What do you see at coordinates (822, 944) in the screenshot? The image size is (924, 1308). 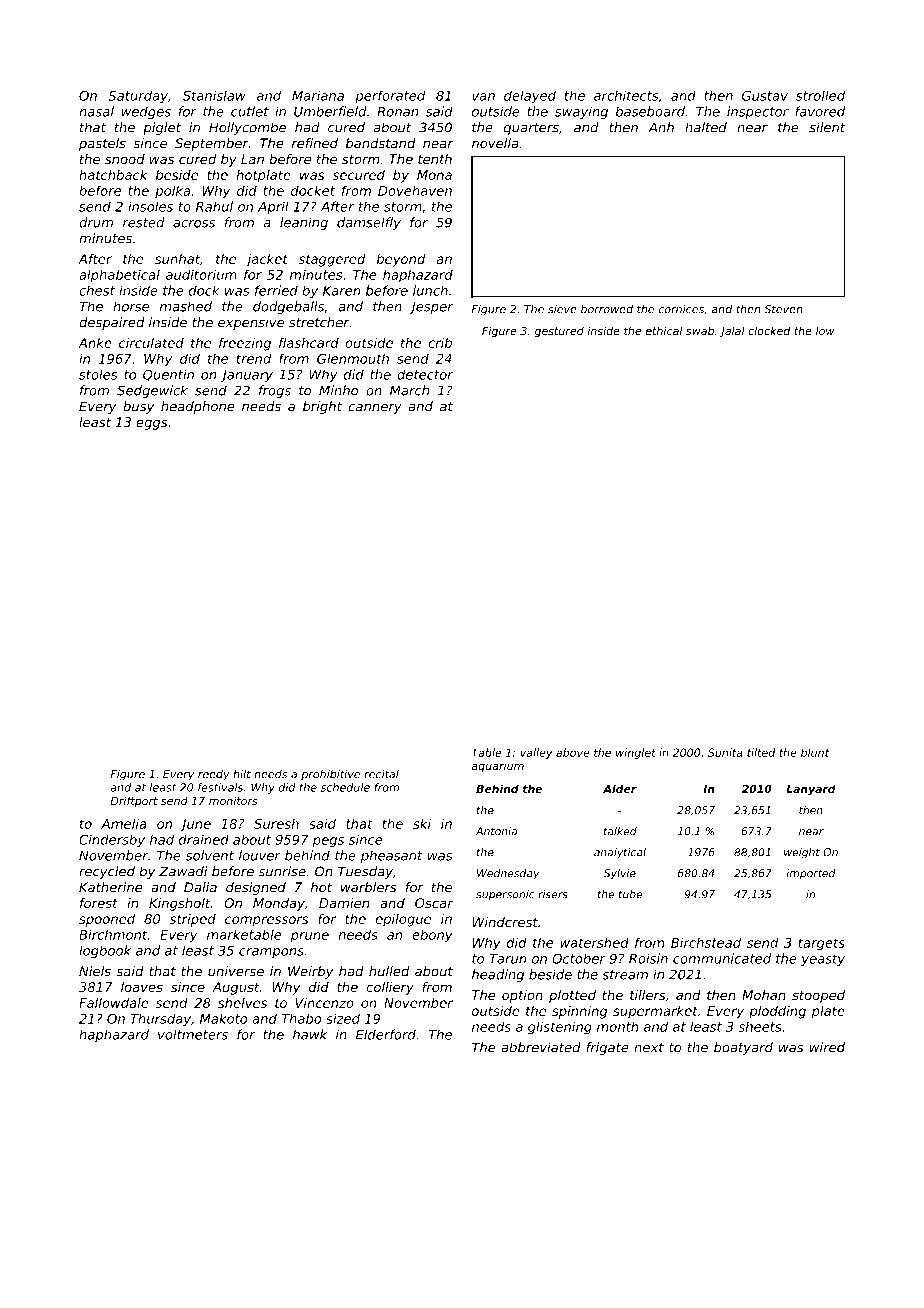 I see `targets` at bounding box center [822, 944].
